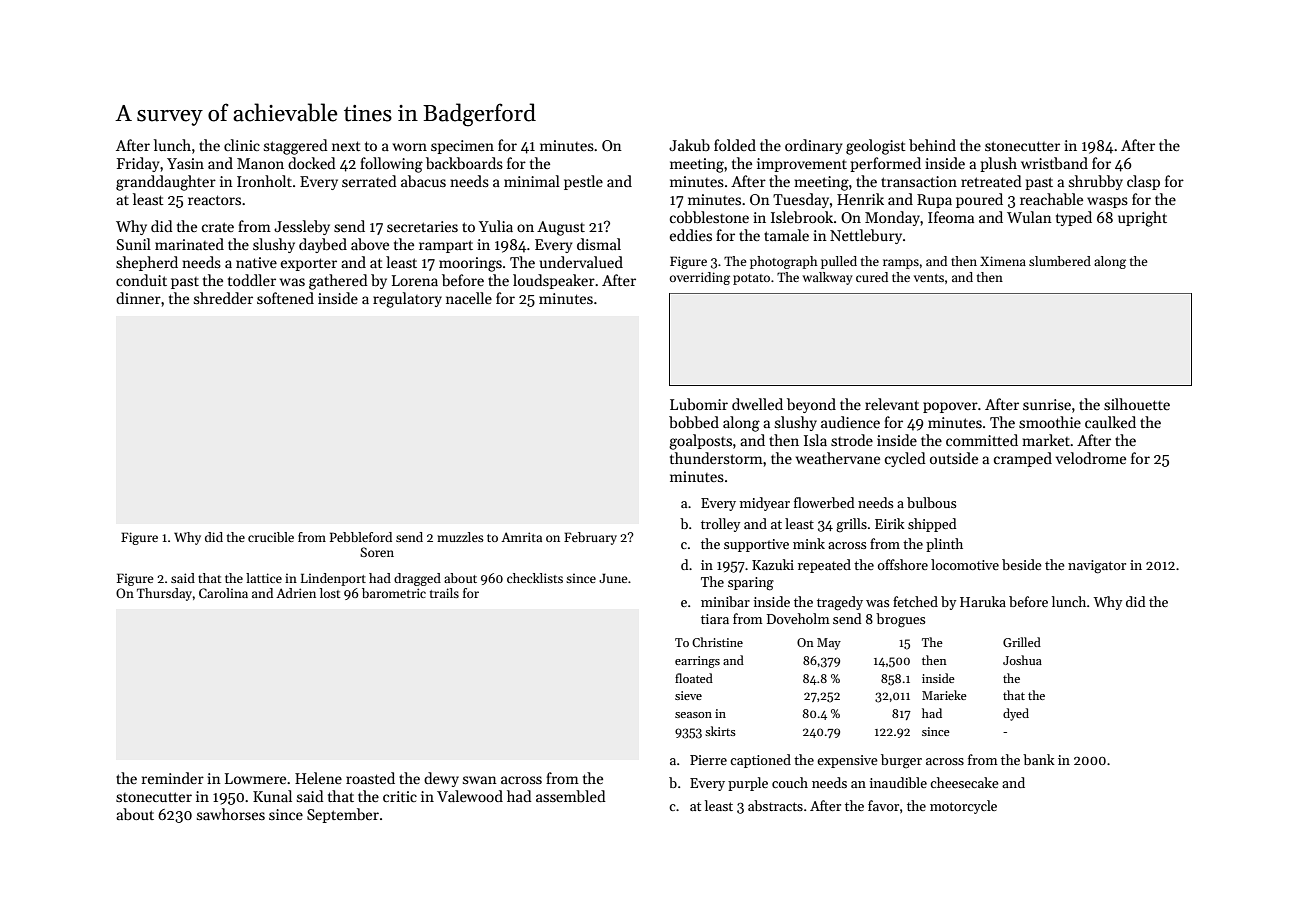 The height and width of the screenshot is (924, 1308). I want to click on crucible, so click(271, 537).
